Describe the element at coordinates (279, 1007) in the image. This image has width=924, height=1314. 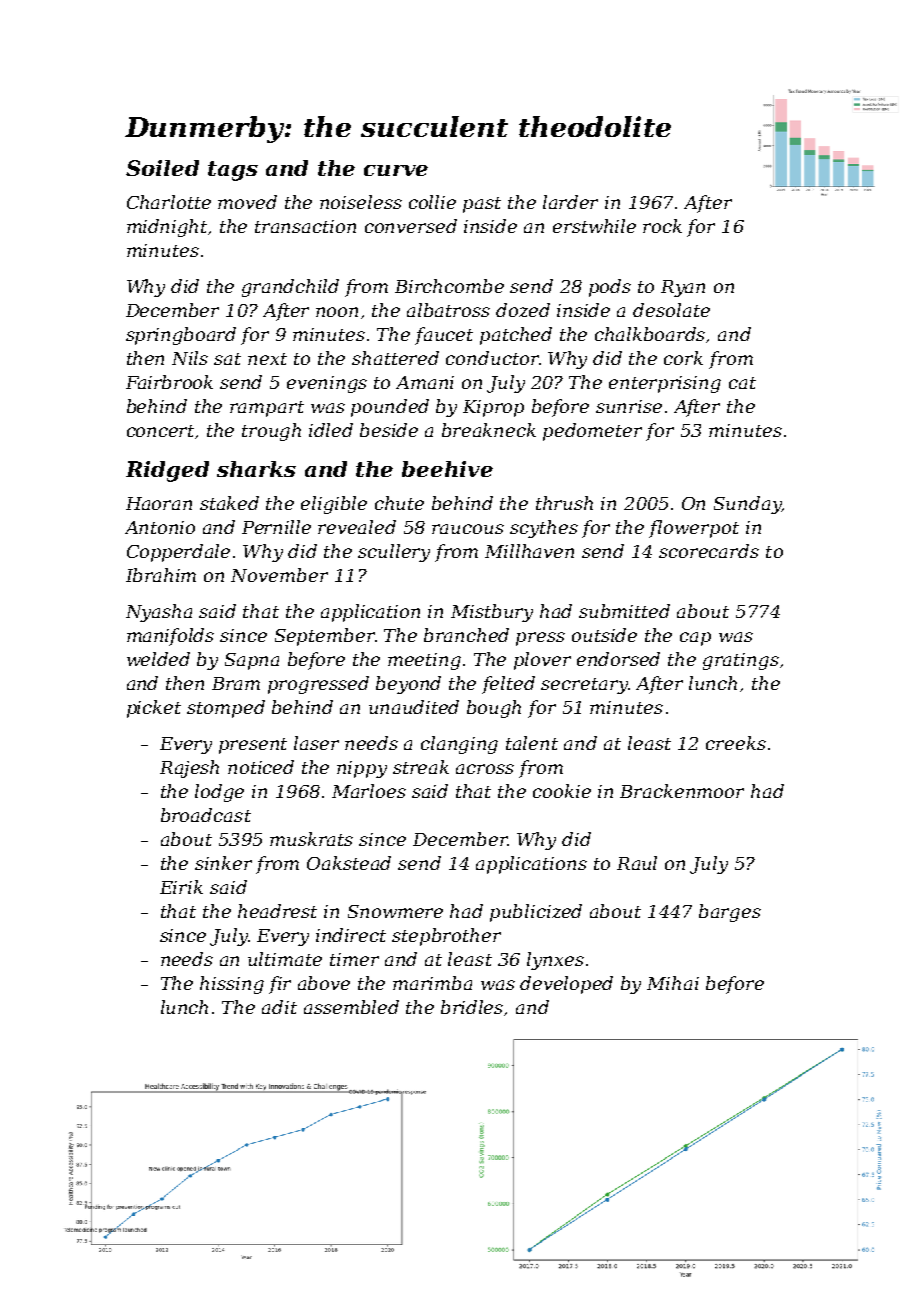
I see `adit` at that location.
